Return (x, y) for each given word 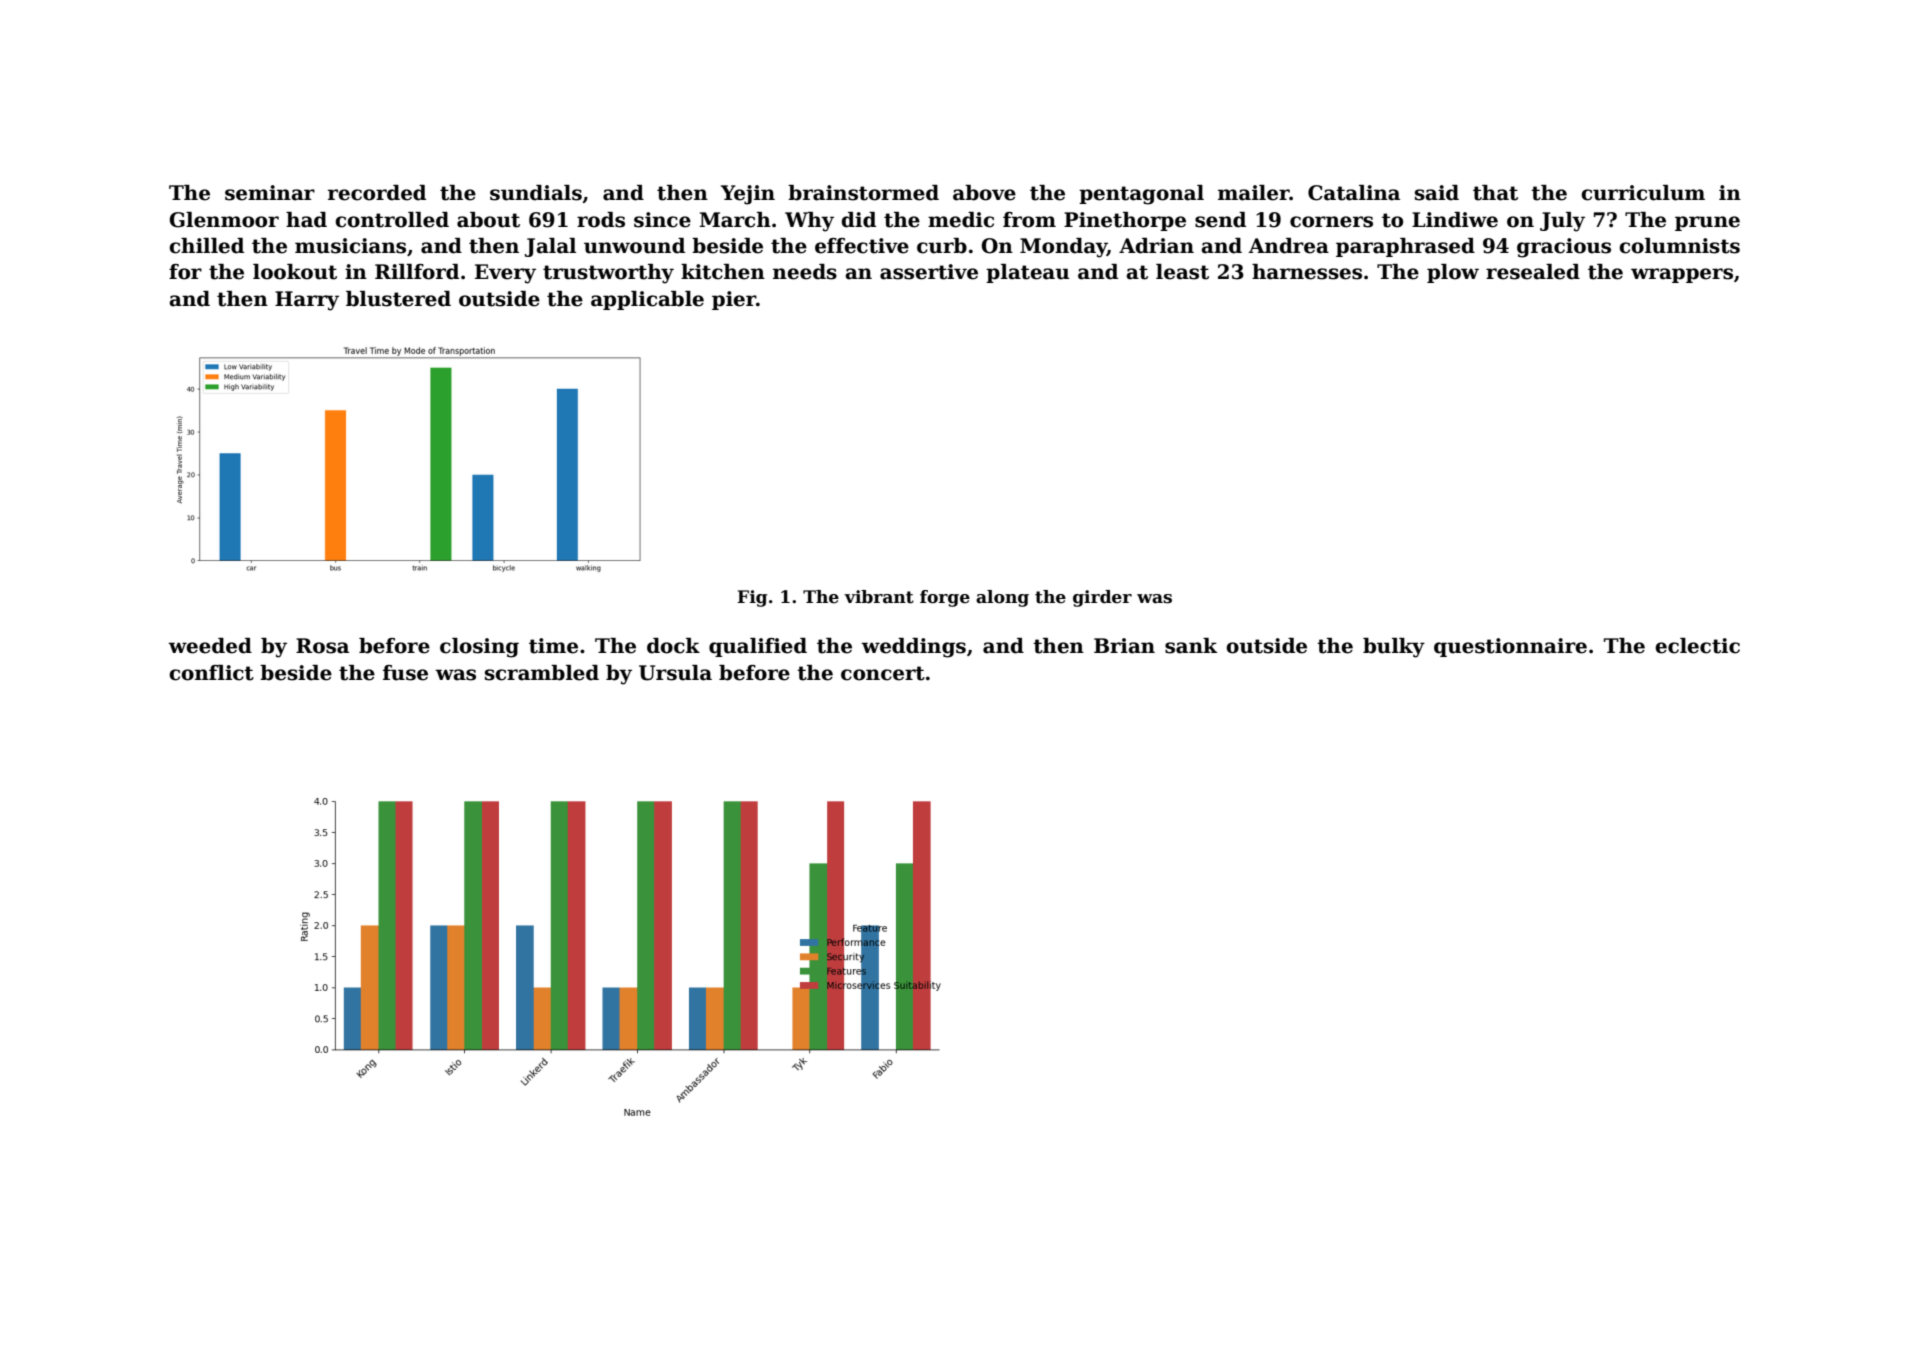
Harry (307, 301)
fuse (405, 673)
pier (734, 300)
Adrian (1156, 246)
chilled (206, 246)
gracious (1564, 248)
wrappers (1682, 275)
